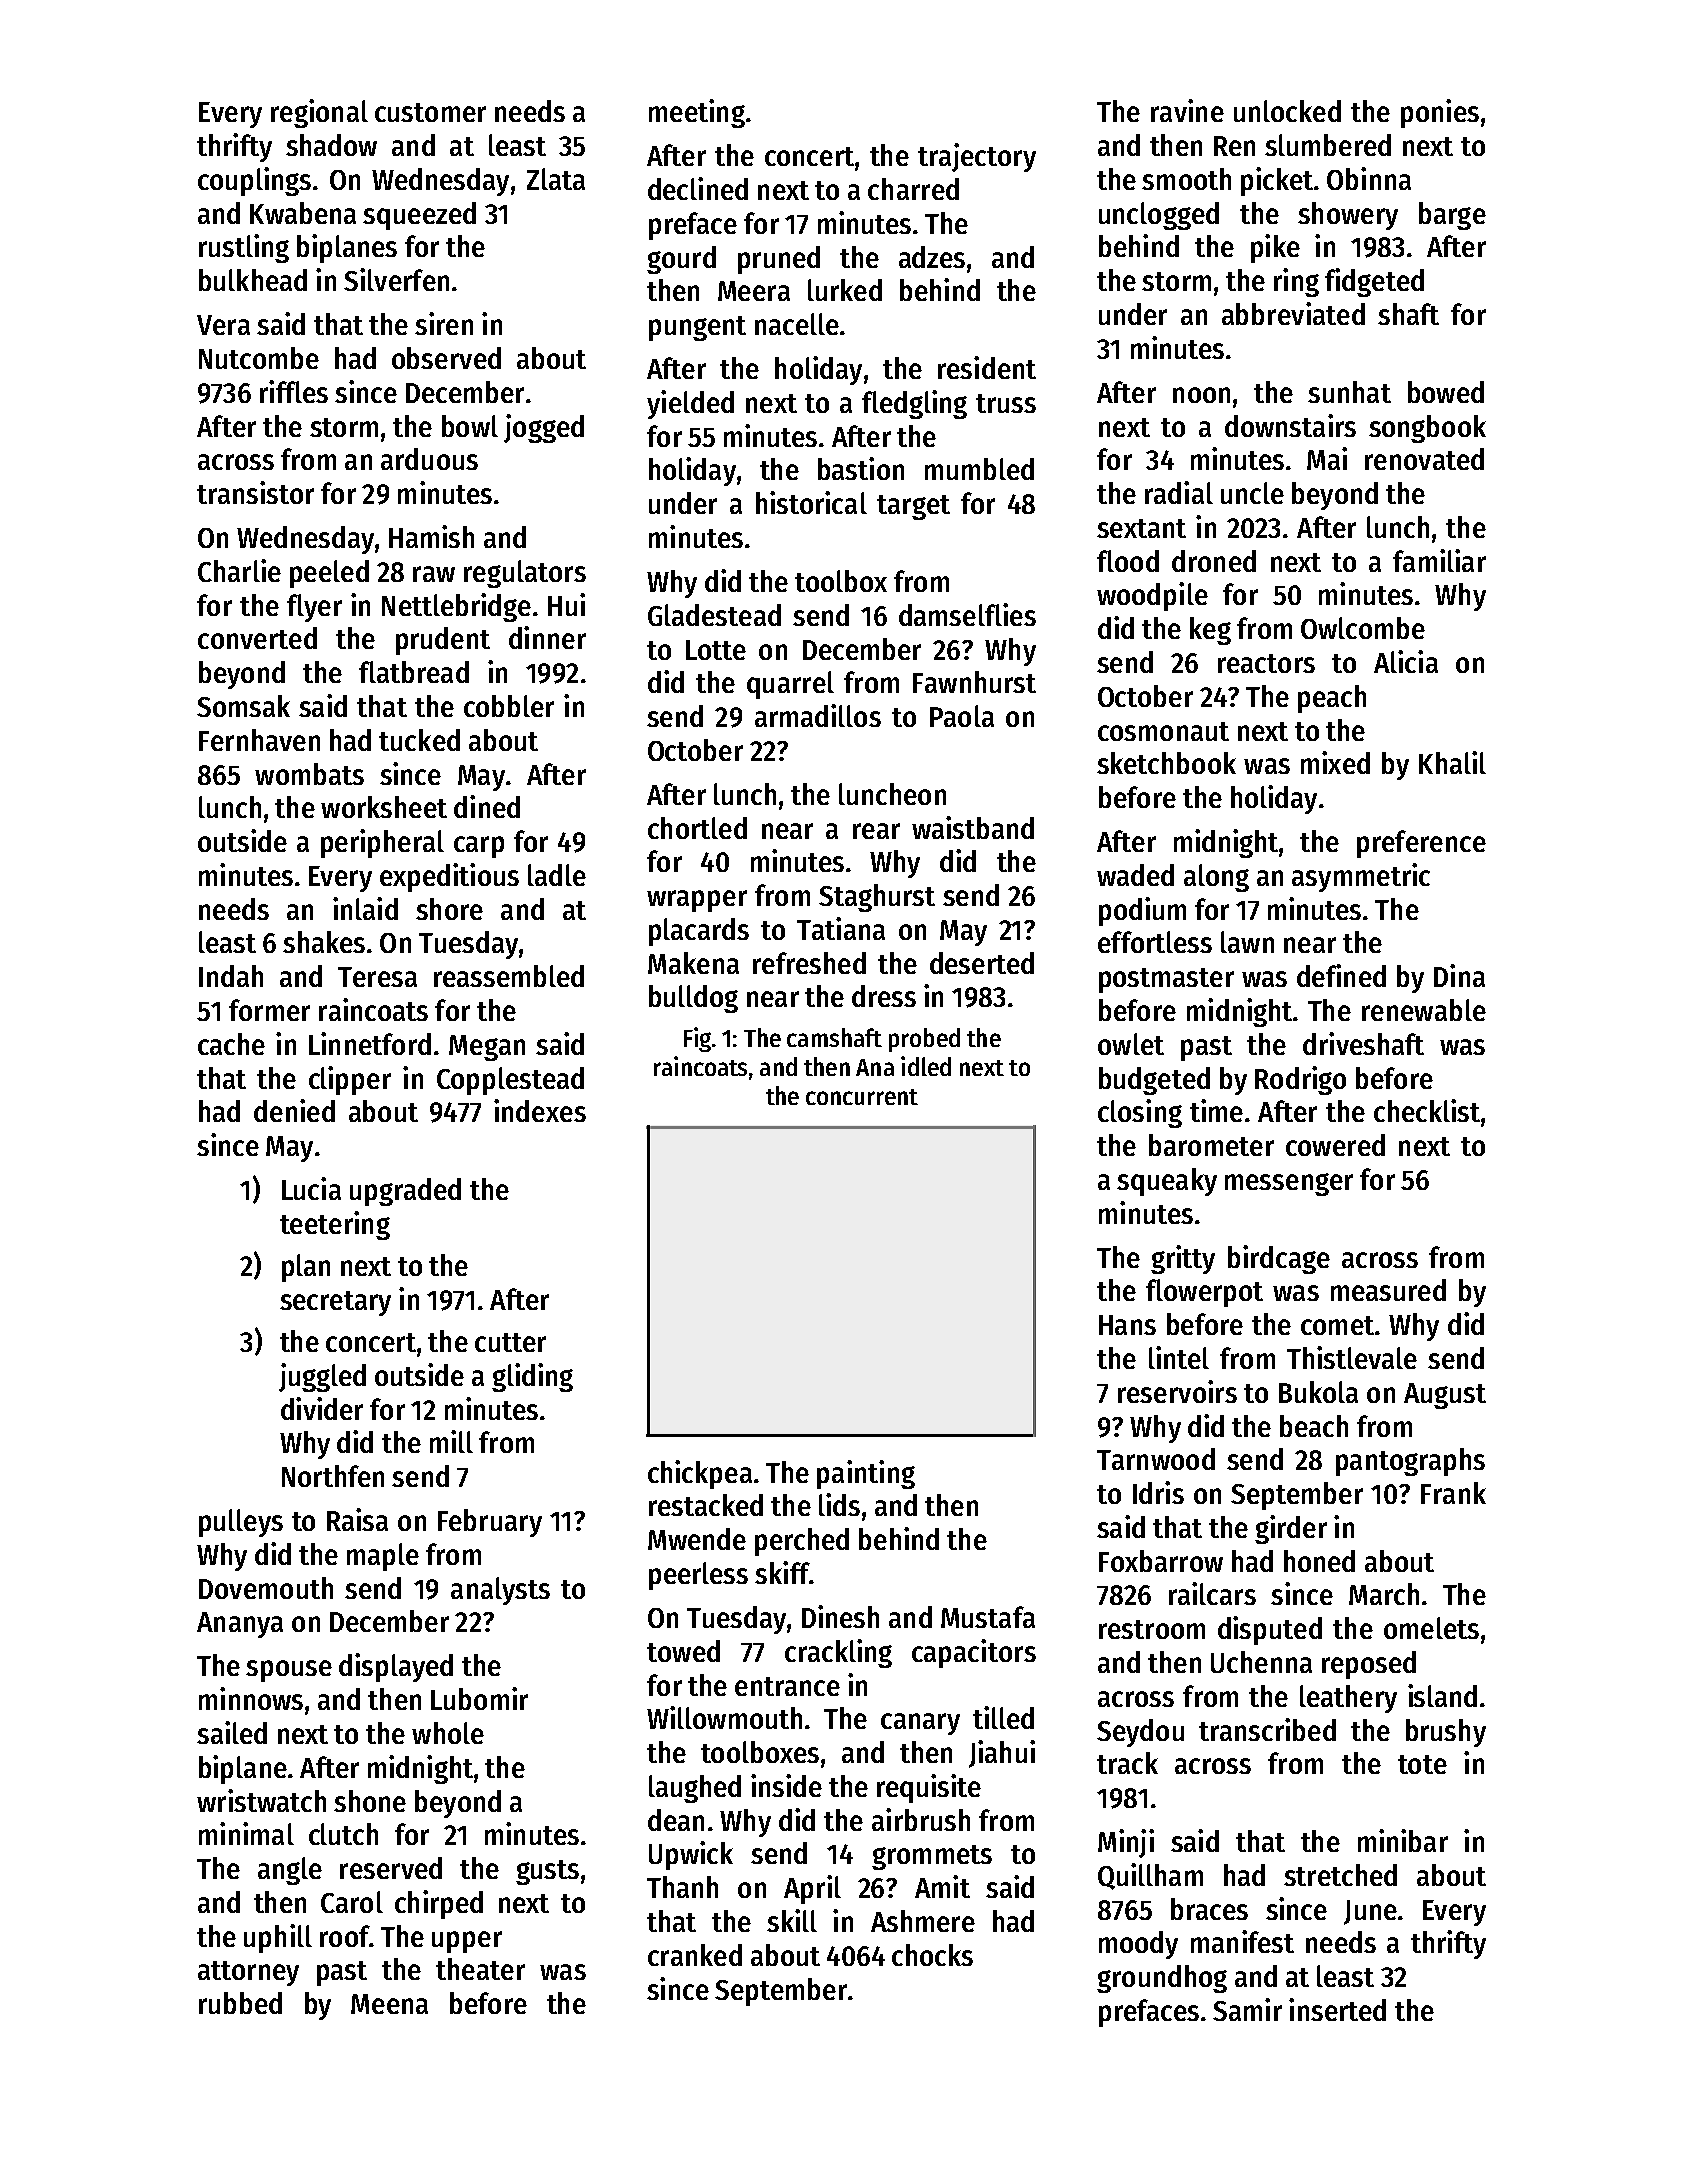  I want to click on pulleys, so click(241, 1523).
